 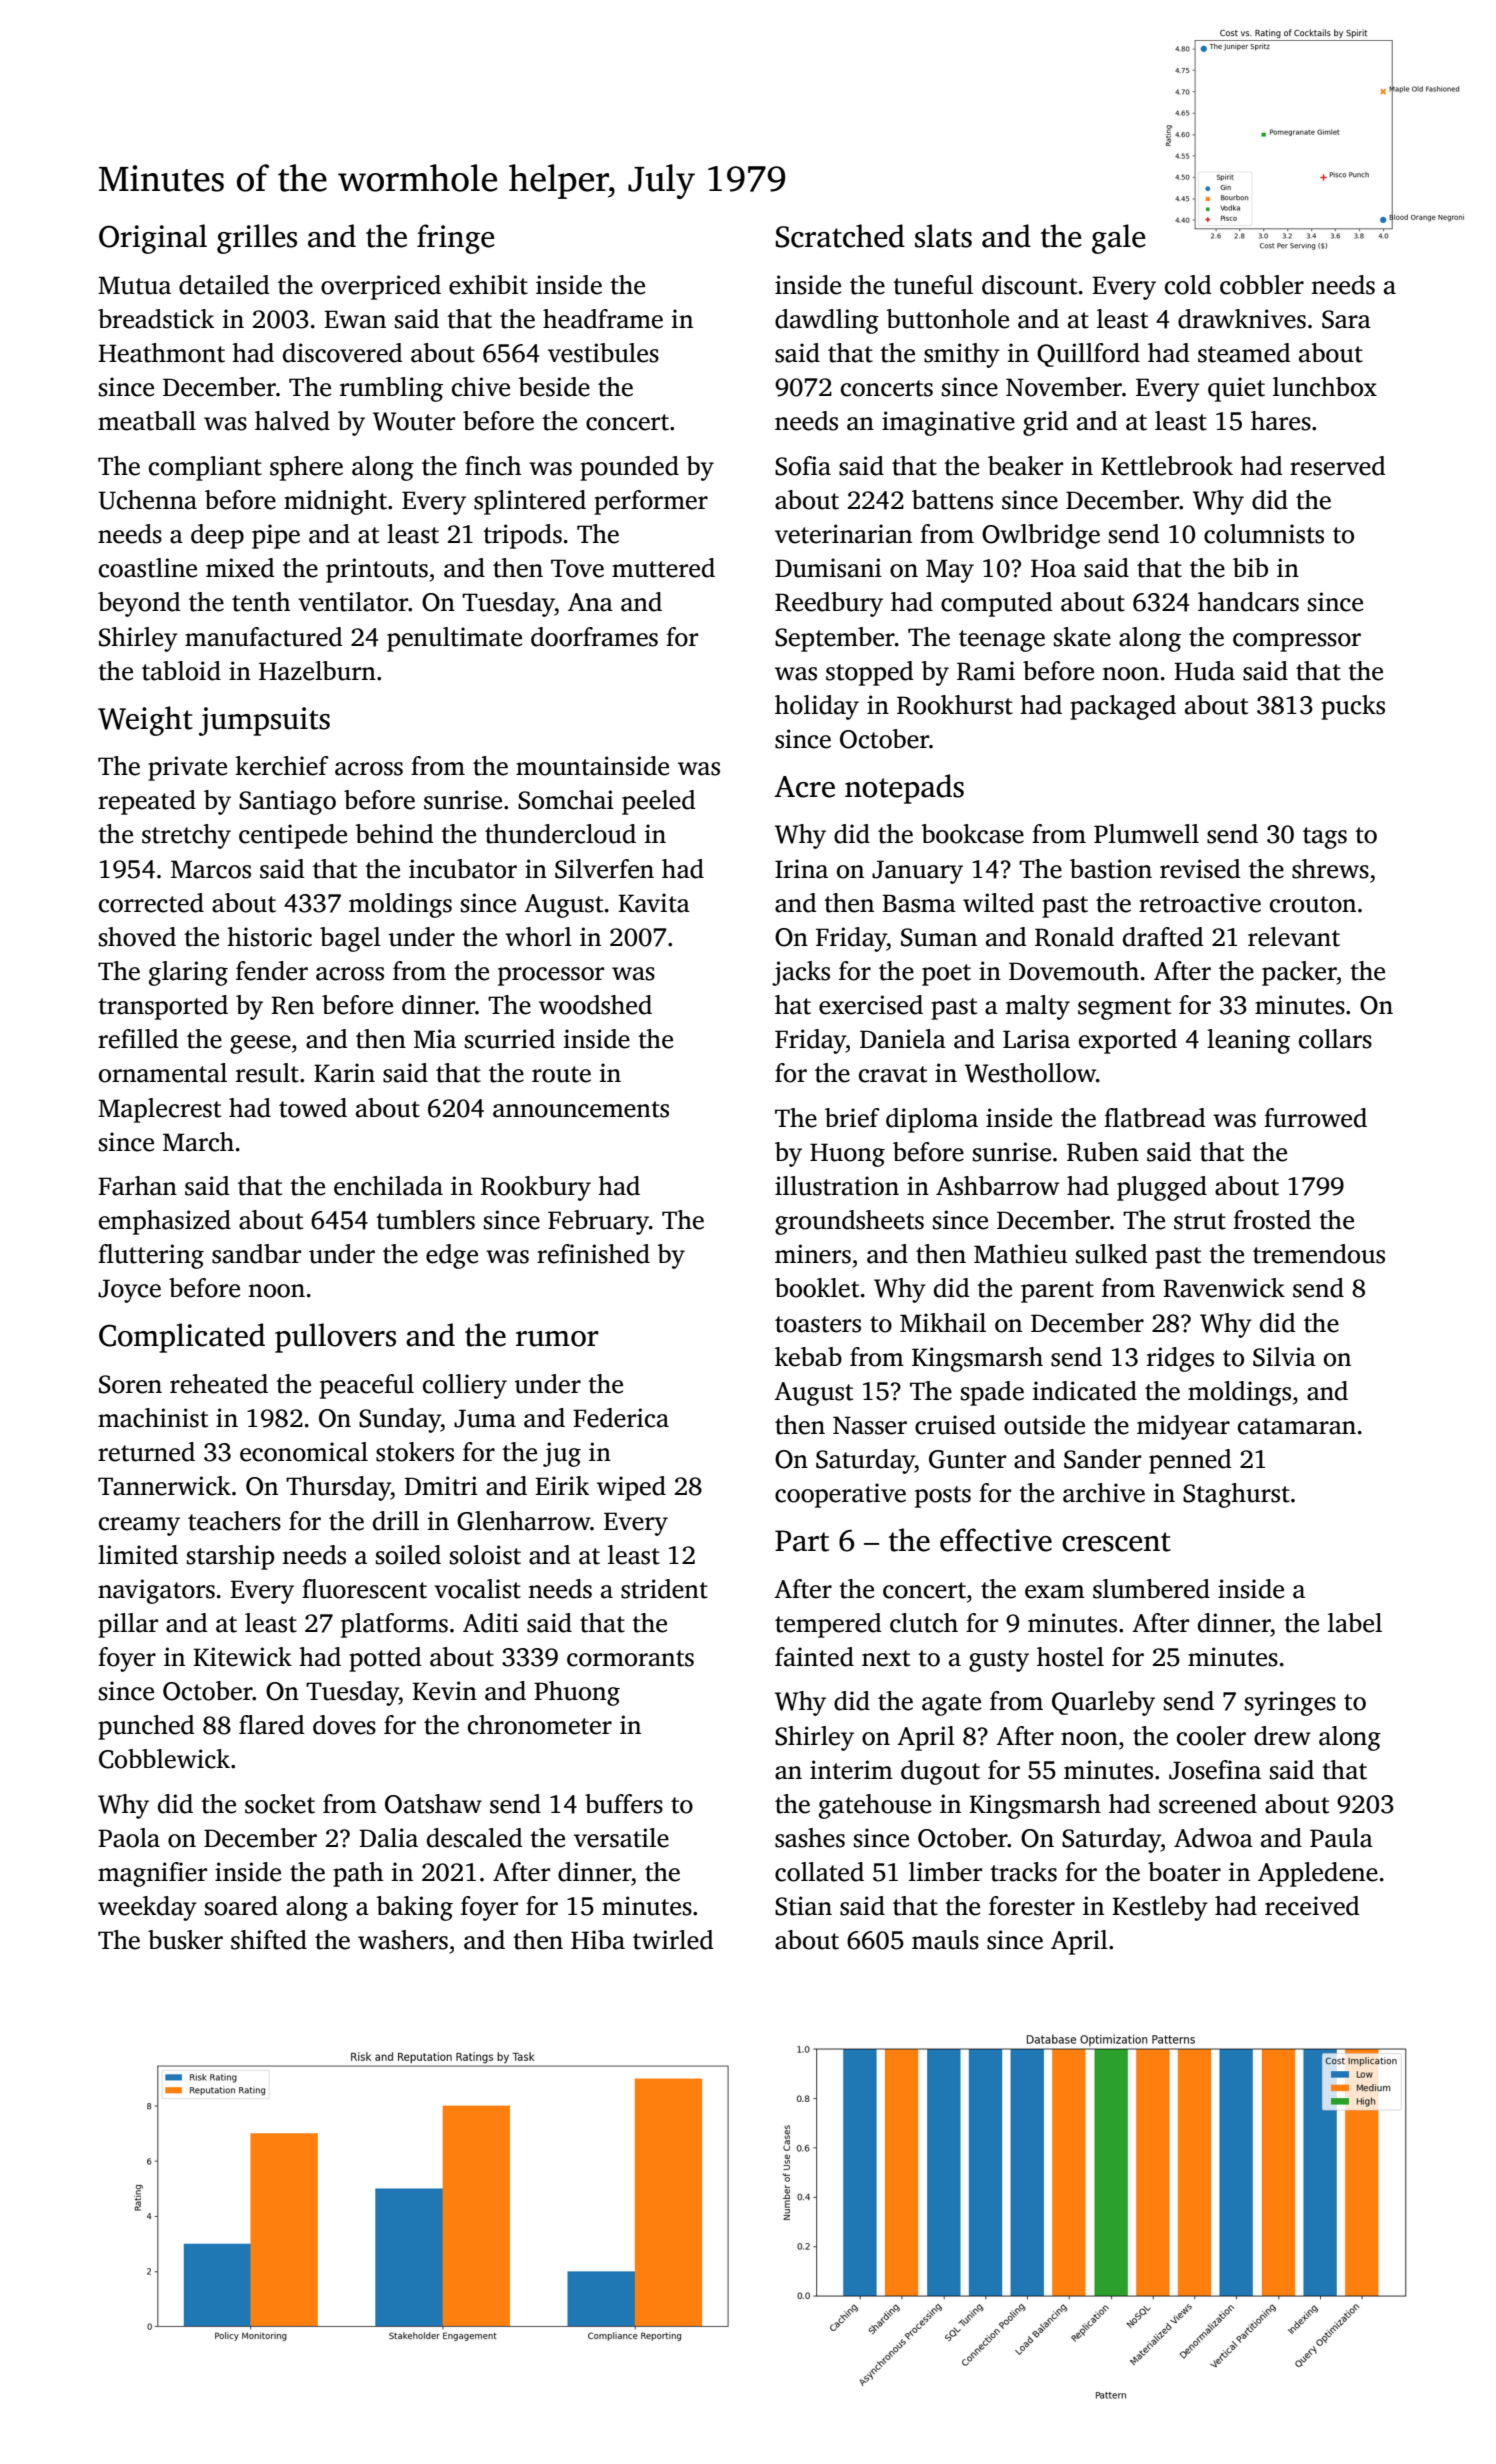 I want to click on Sofia, so click(x=803, y=466).
